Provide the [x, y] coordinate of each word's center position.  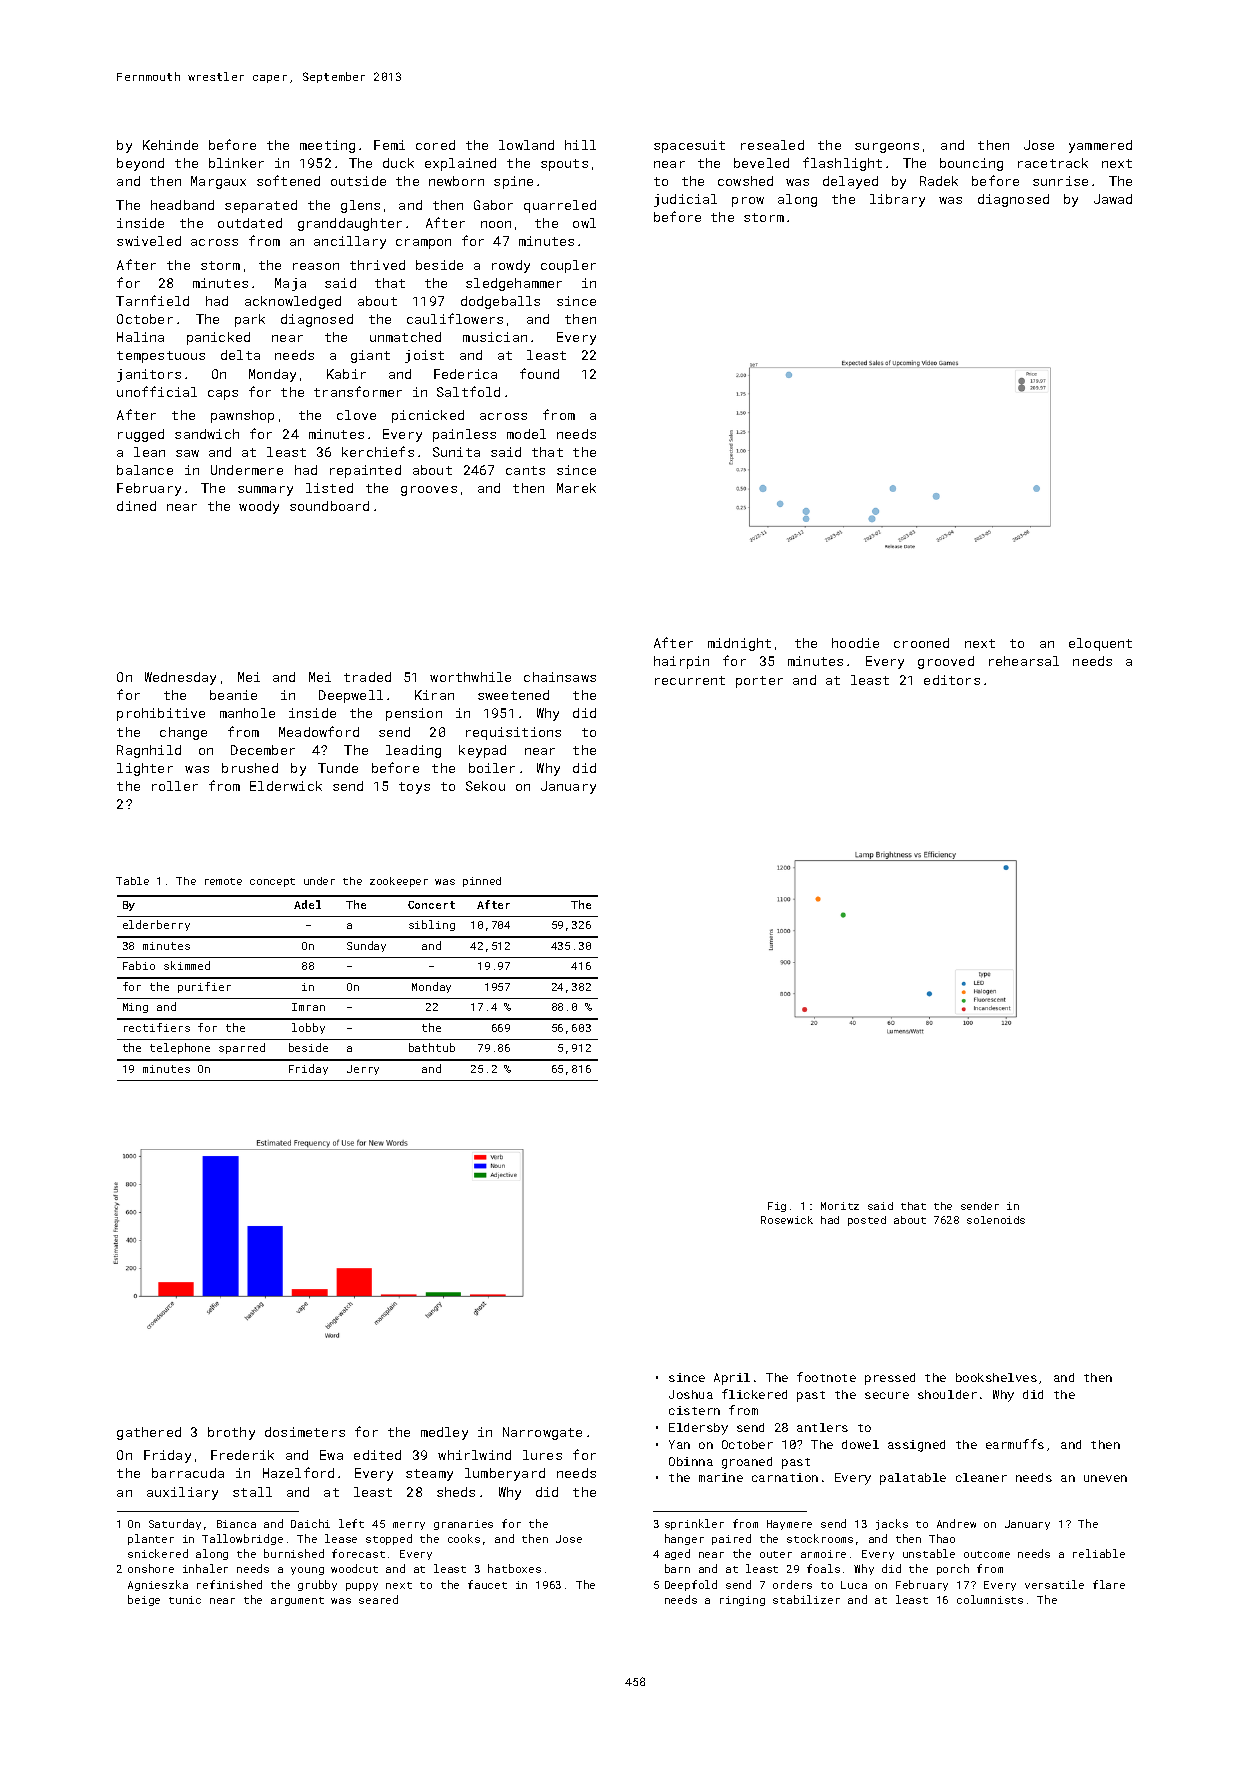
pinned [482, 882]
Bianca [236, 1524]
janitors [149, 375]
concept [272, 882]
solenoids [996, 1220]
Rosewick [787, 1220]
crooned [921, 643]
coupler [568, 266]
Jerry [363, 1070]
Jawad [1113, 199]
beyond [140, 164]
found [539, 373]
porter [759, 682]
